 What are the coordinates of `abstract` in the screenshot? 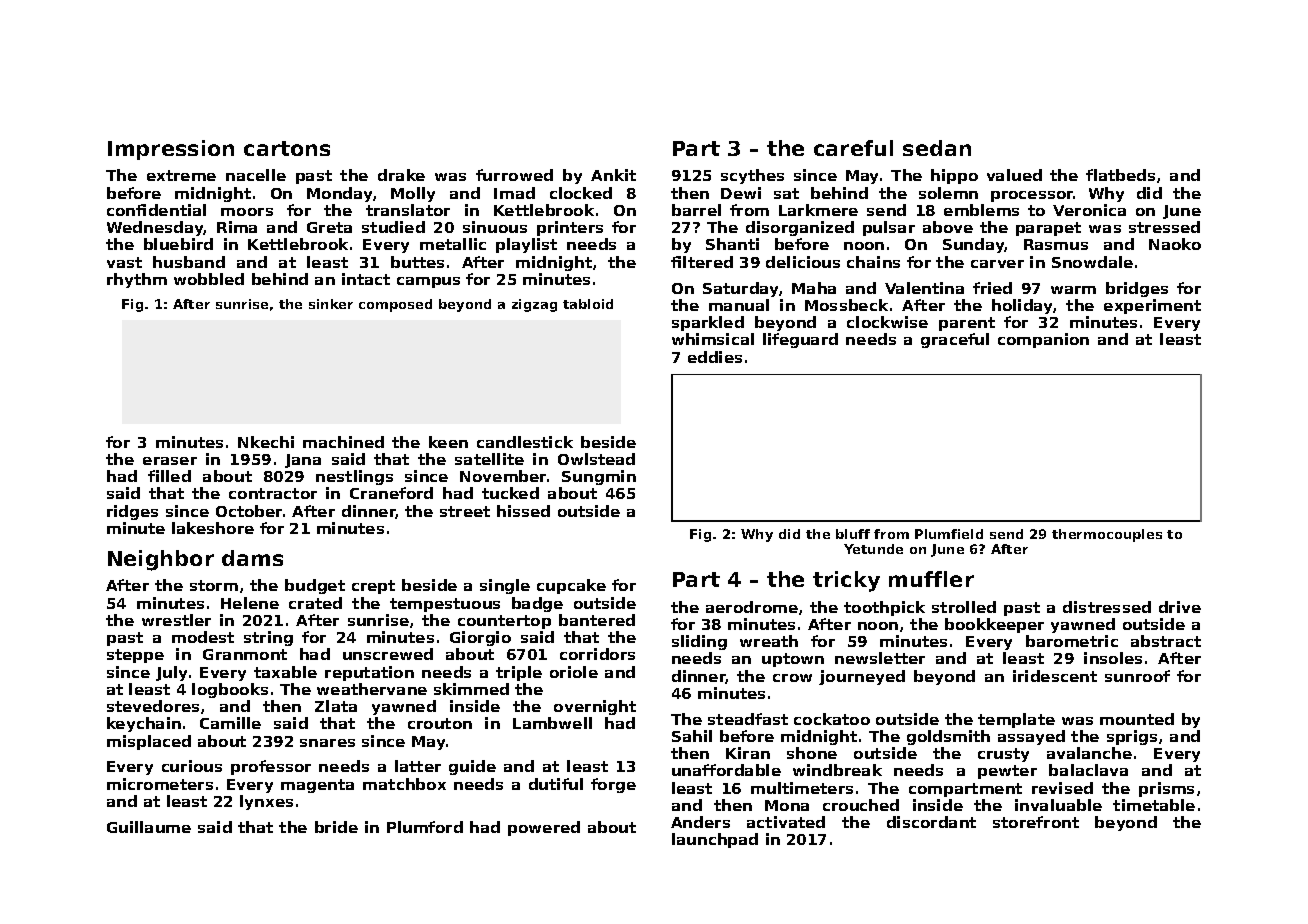 It's located at (1166, 641).
